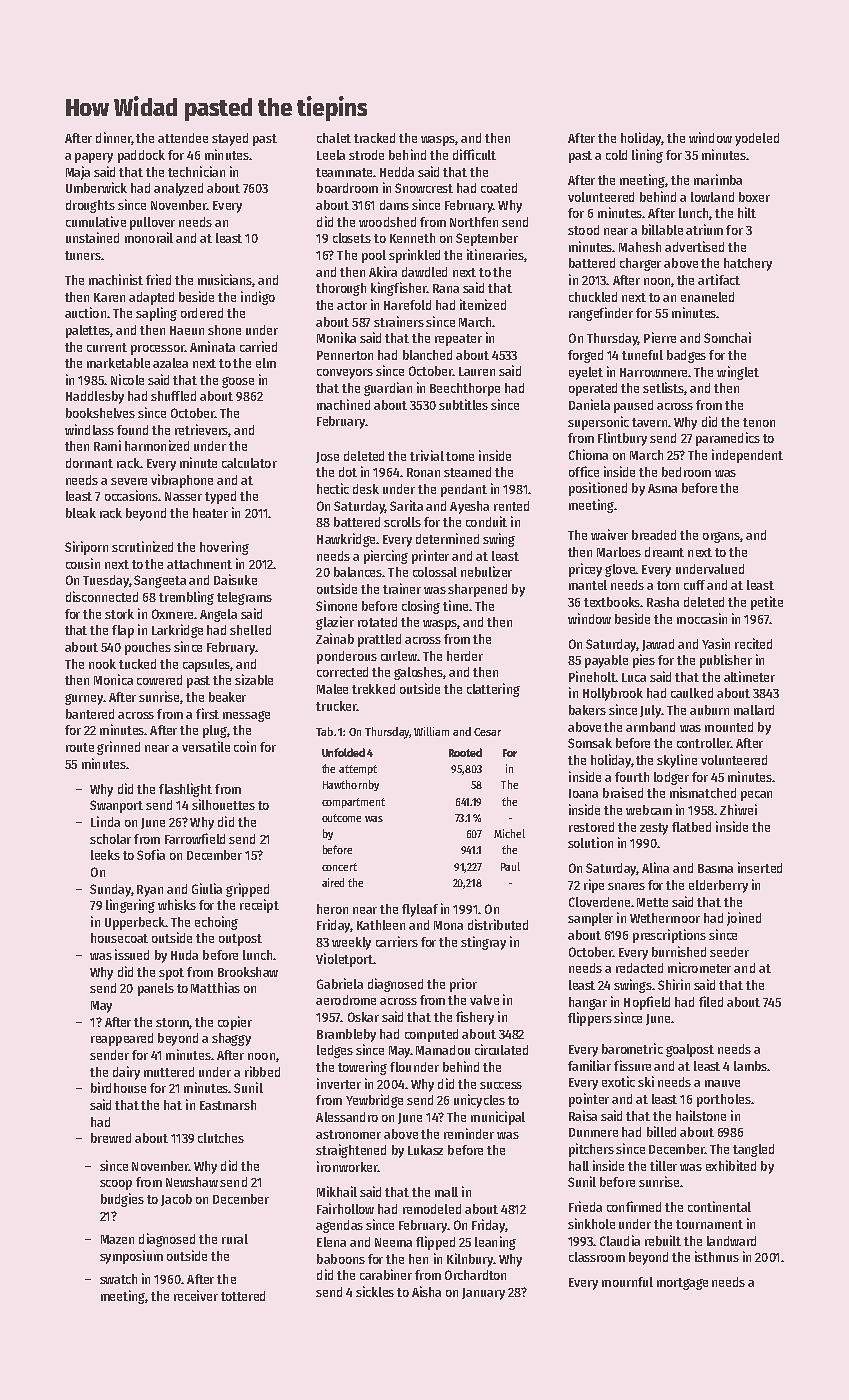  Describe the element at coordinates (334, 138) in the screenshot. I see `chalet` at that location.
